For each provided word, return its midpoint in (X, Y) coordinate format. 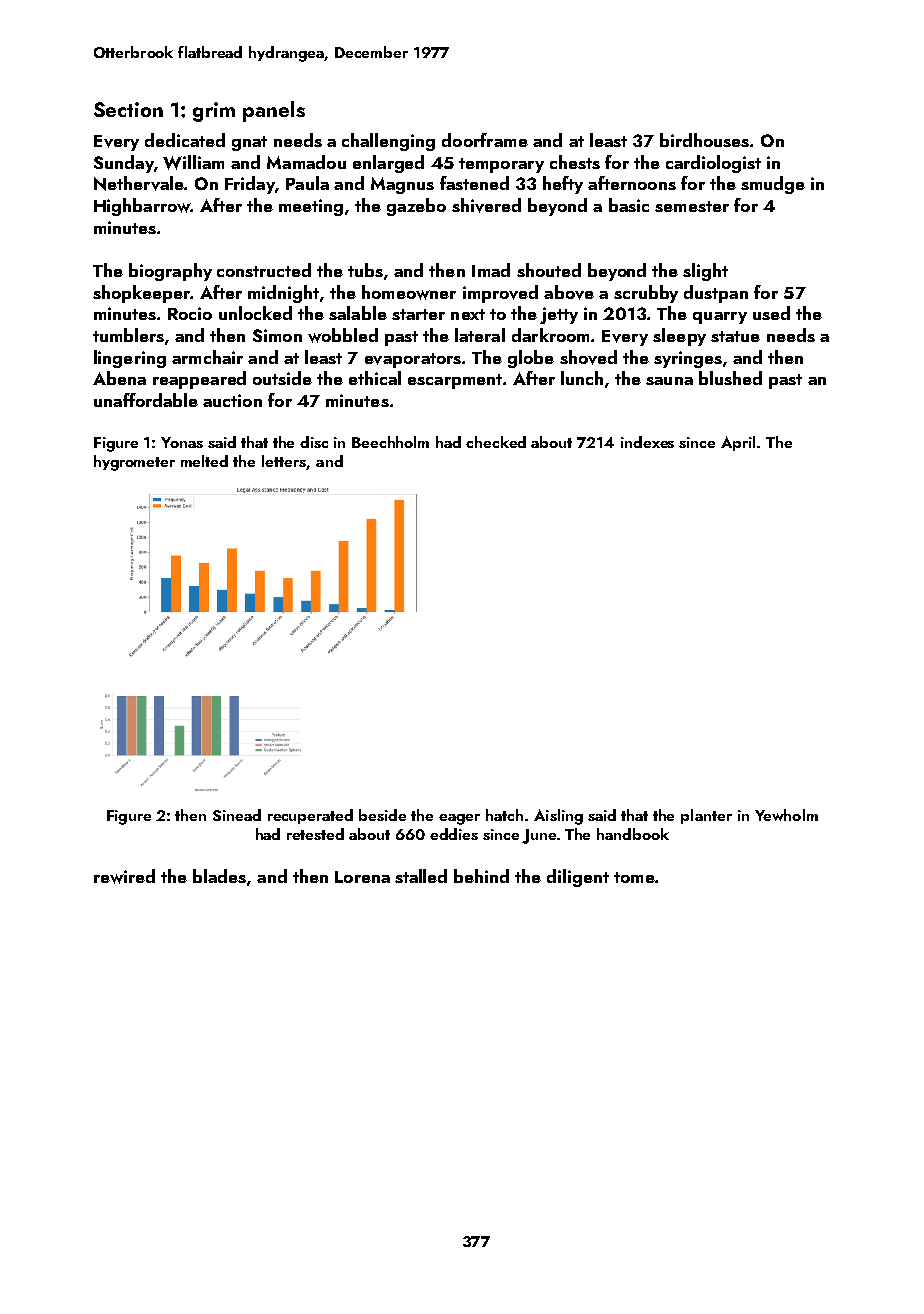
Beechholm (390, 442)
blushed (730, 378)
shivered (486, 205)
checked (496, 442)
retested (315, 834)
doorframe (485, 140)
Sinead (237, 815)
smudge (773, 185)
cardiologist (713, 164)
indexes (647, 442)
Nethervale (139, 183)
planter (706, 816)
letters (284, 462)
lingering (130, 359)
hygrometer (134, 463)
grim (214, 112)
